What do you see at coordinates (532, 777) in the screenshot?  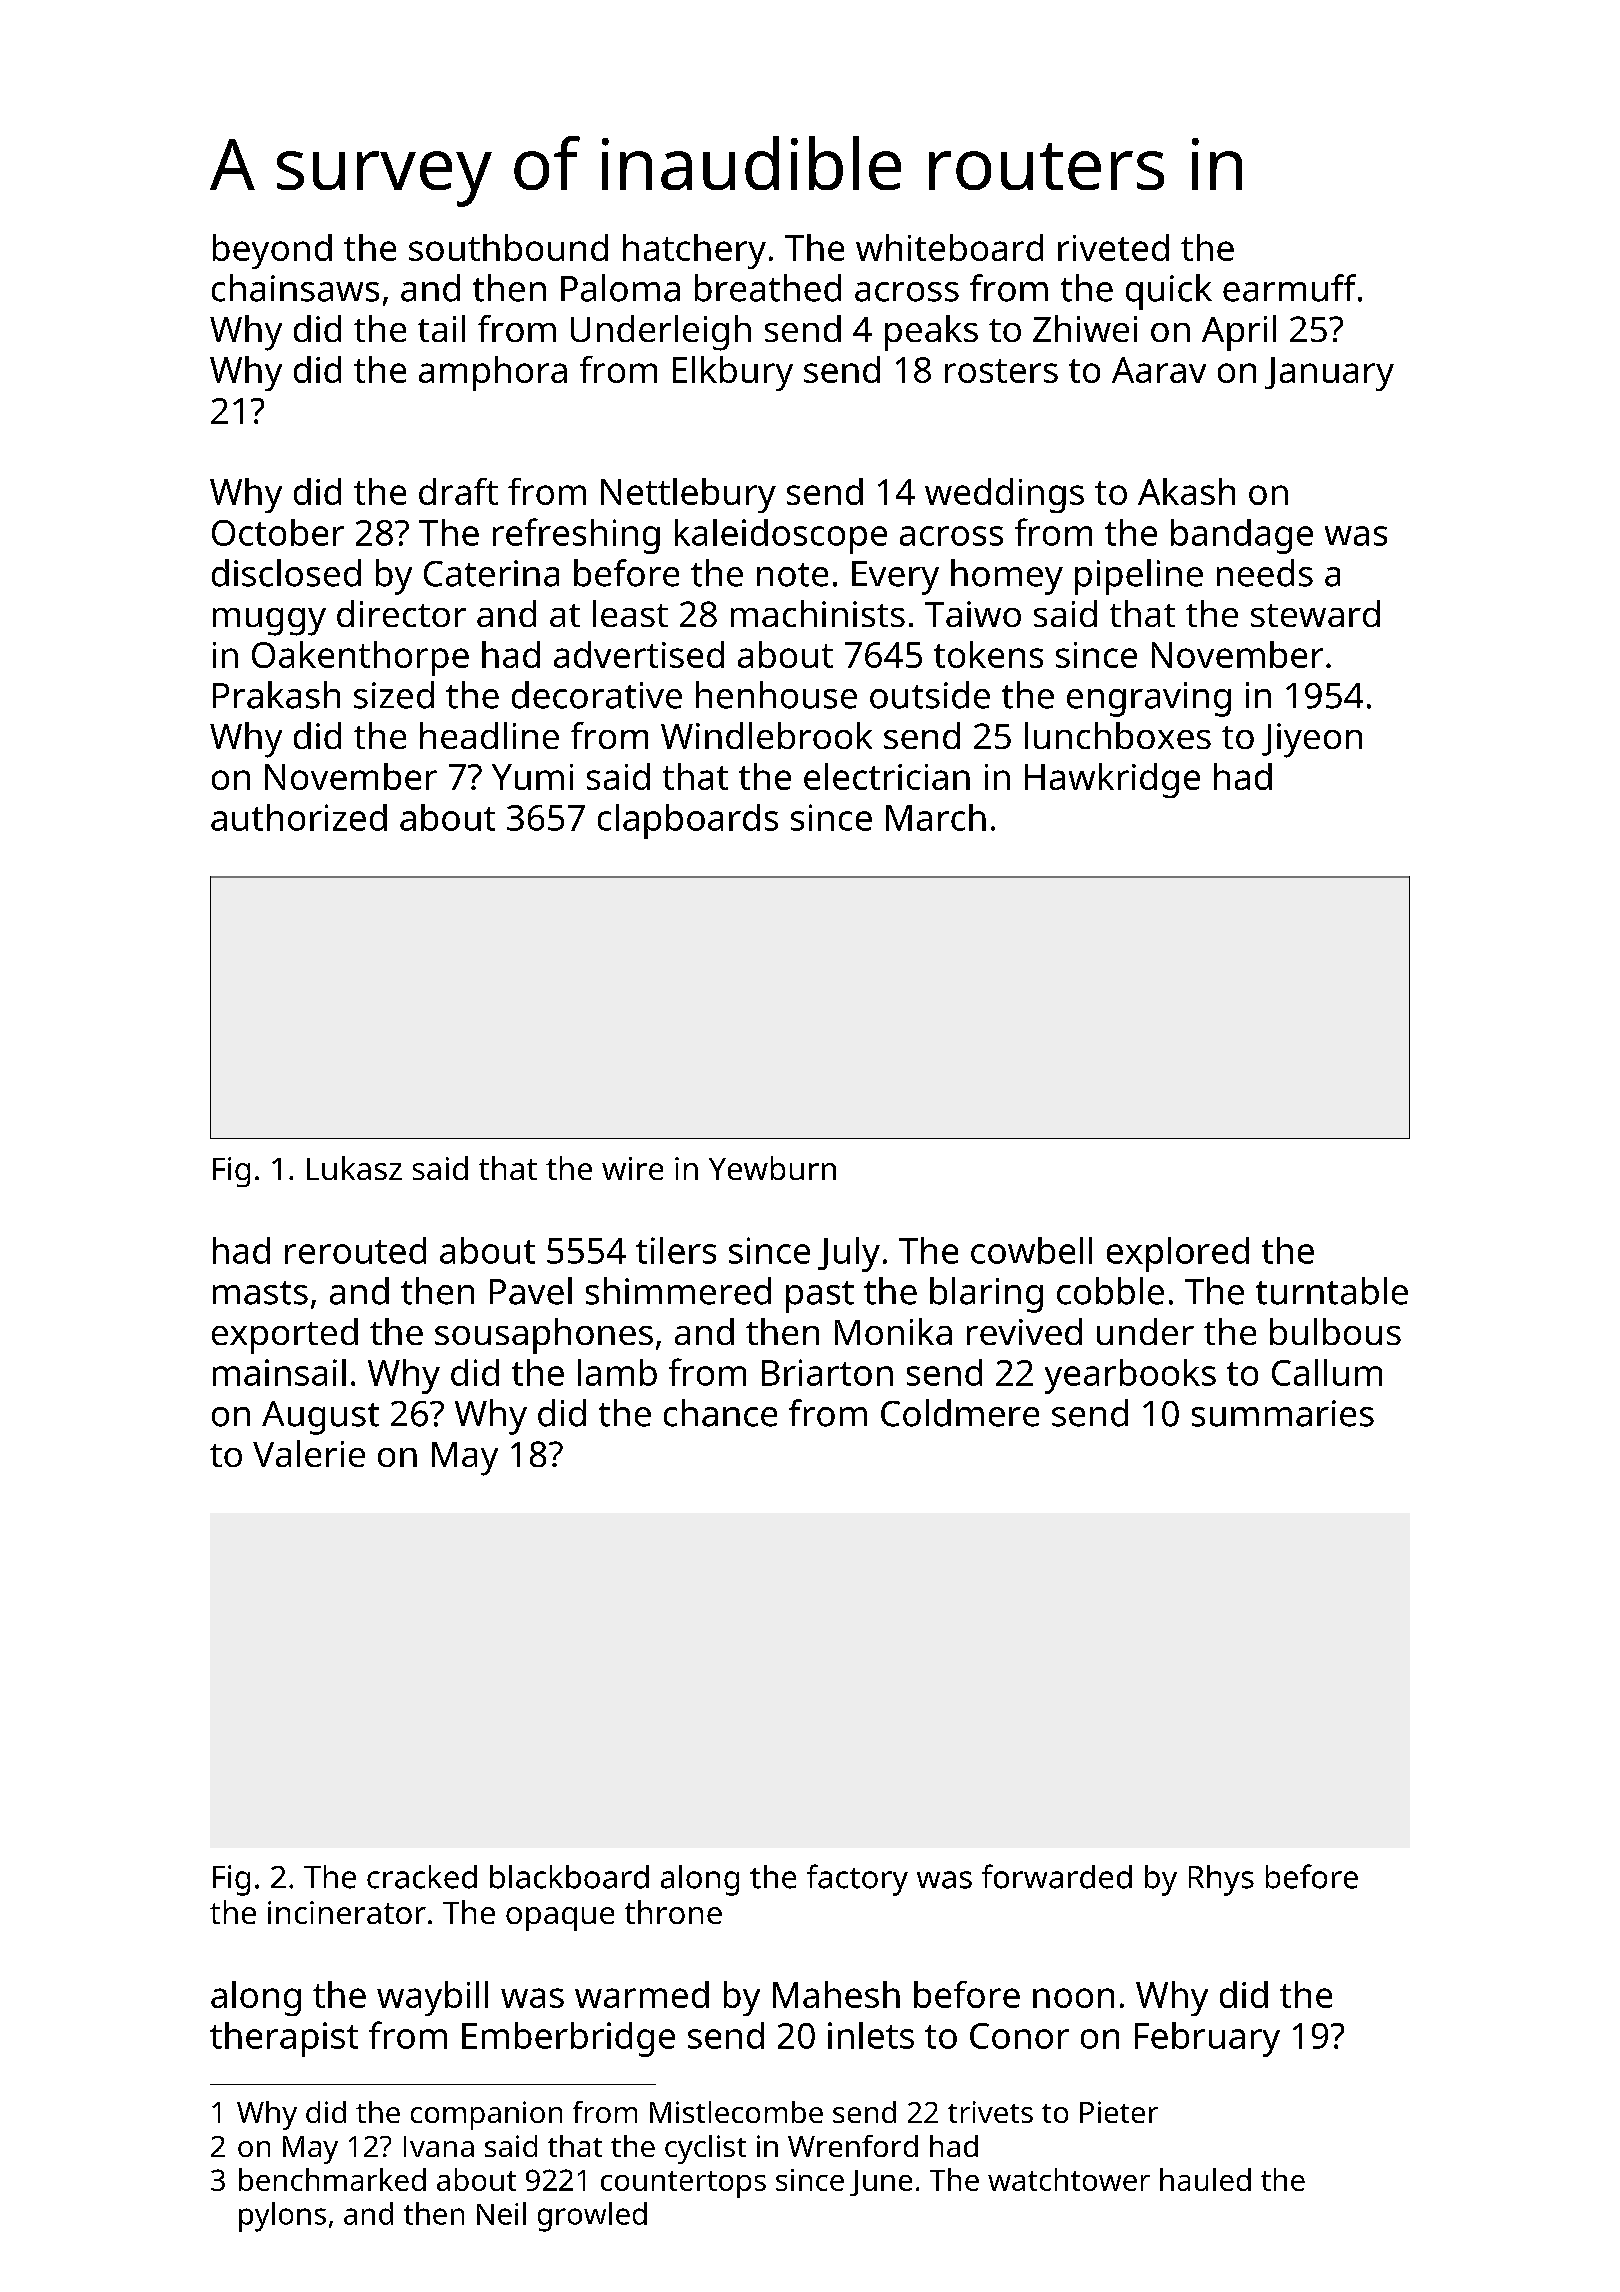 I see `Yumi` at bounding box center [532, 777].
